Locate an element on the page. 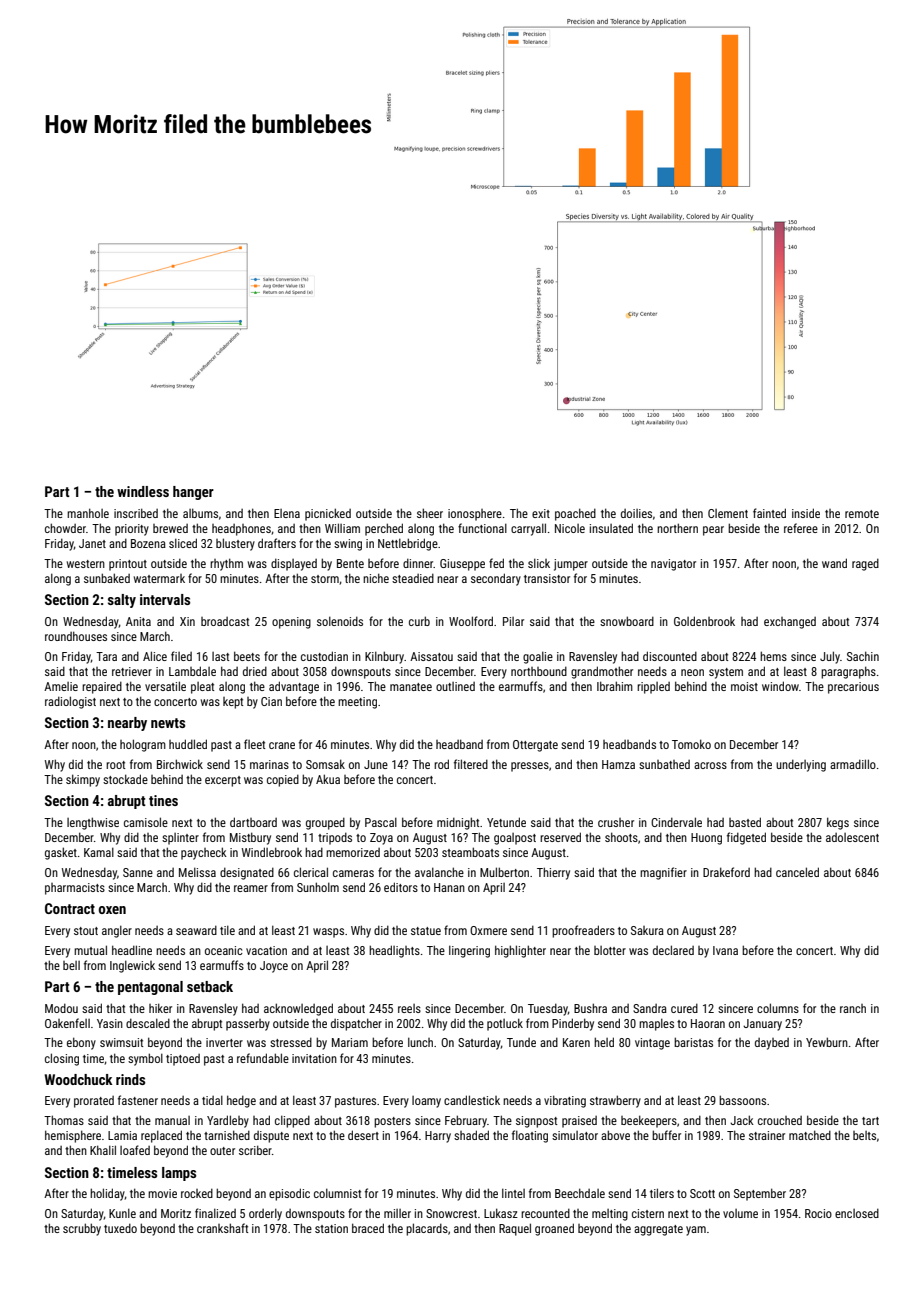 The width and height of the page is (924, 1308). crankshaft is located at coordinates (222, 1228).
